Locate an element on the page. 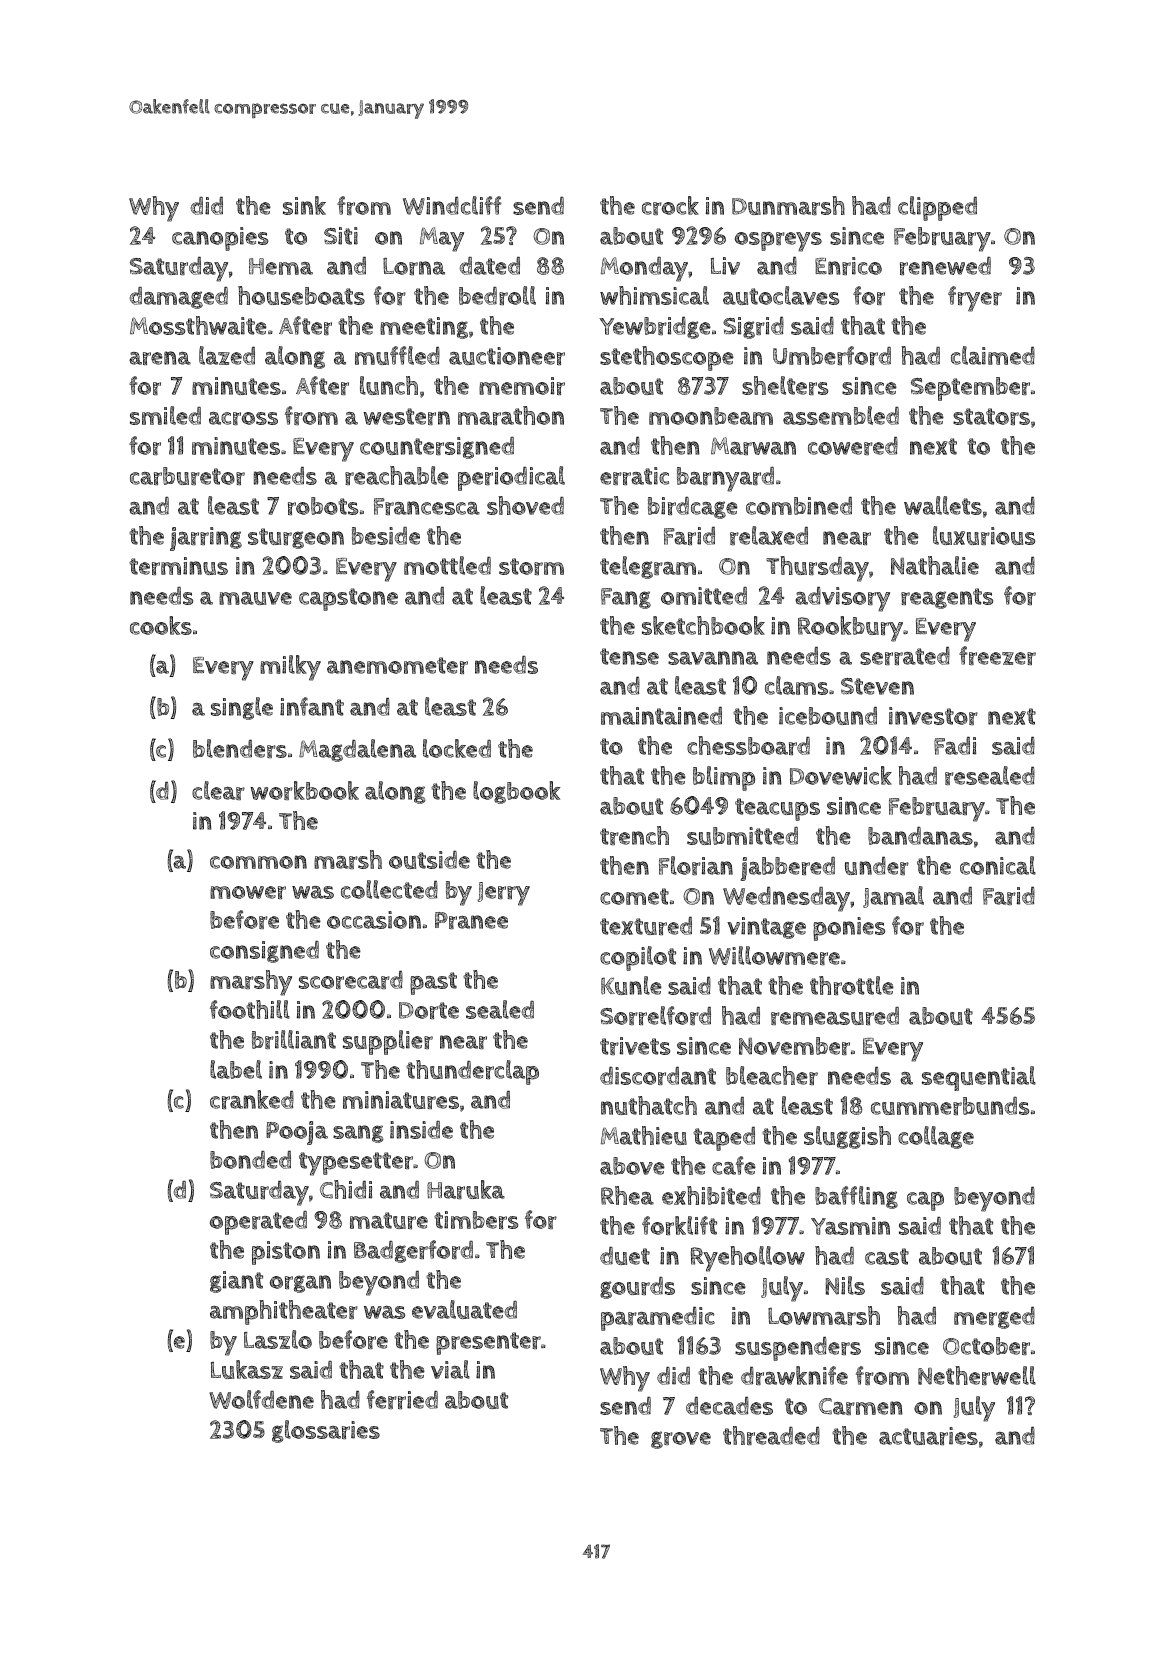  serrated is located at coordinates (905, 656).
